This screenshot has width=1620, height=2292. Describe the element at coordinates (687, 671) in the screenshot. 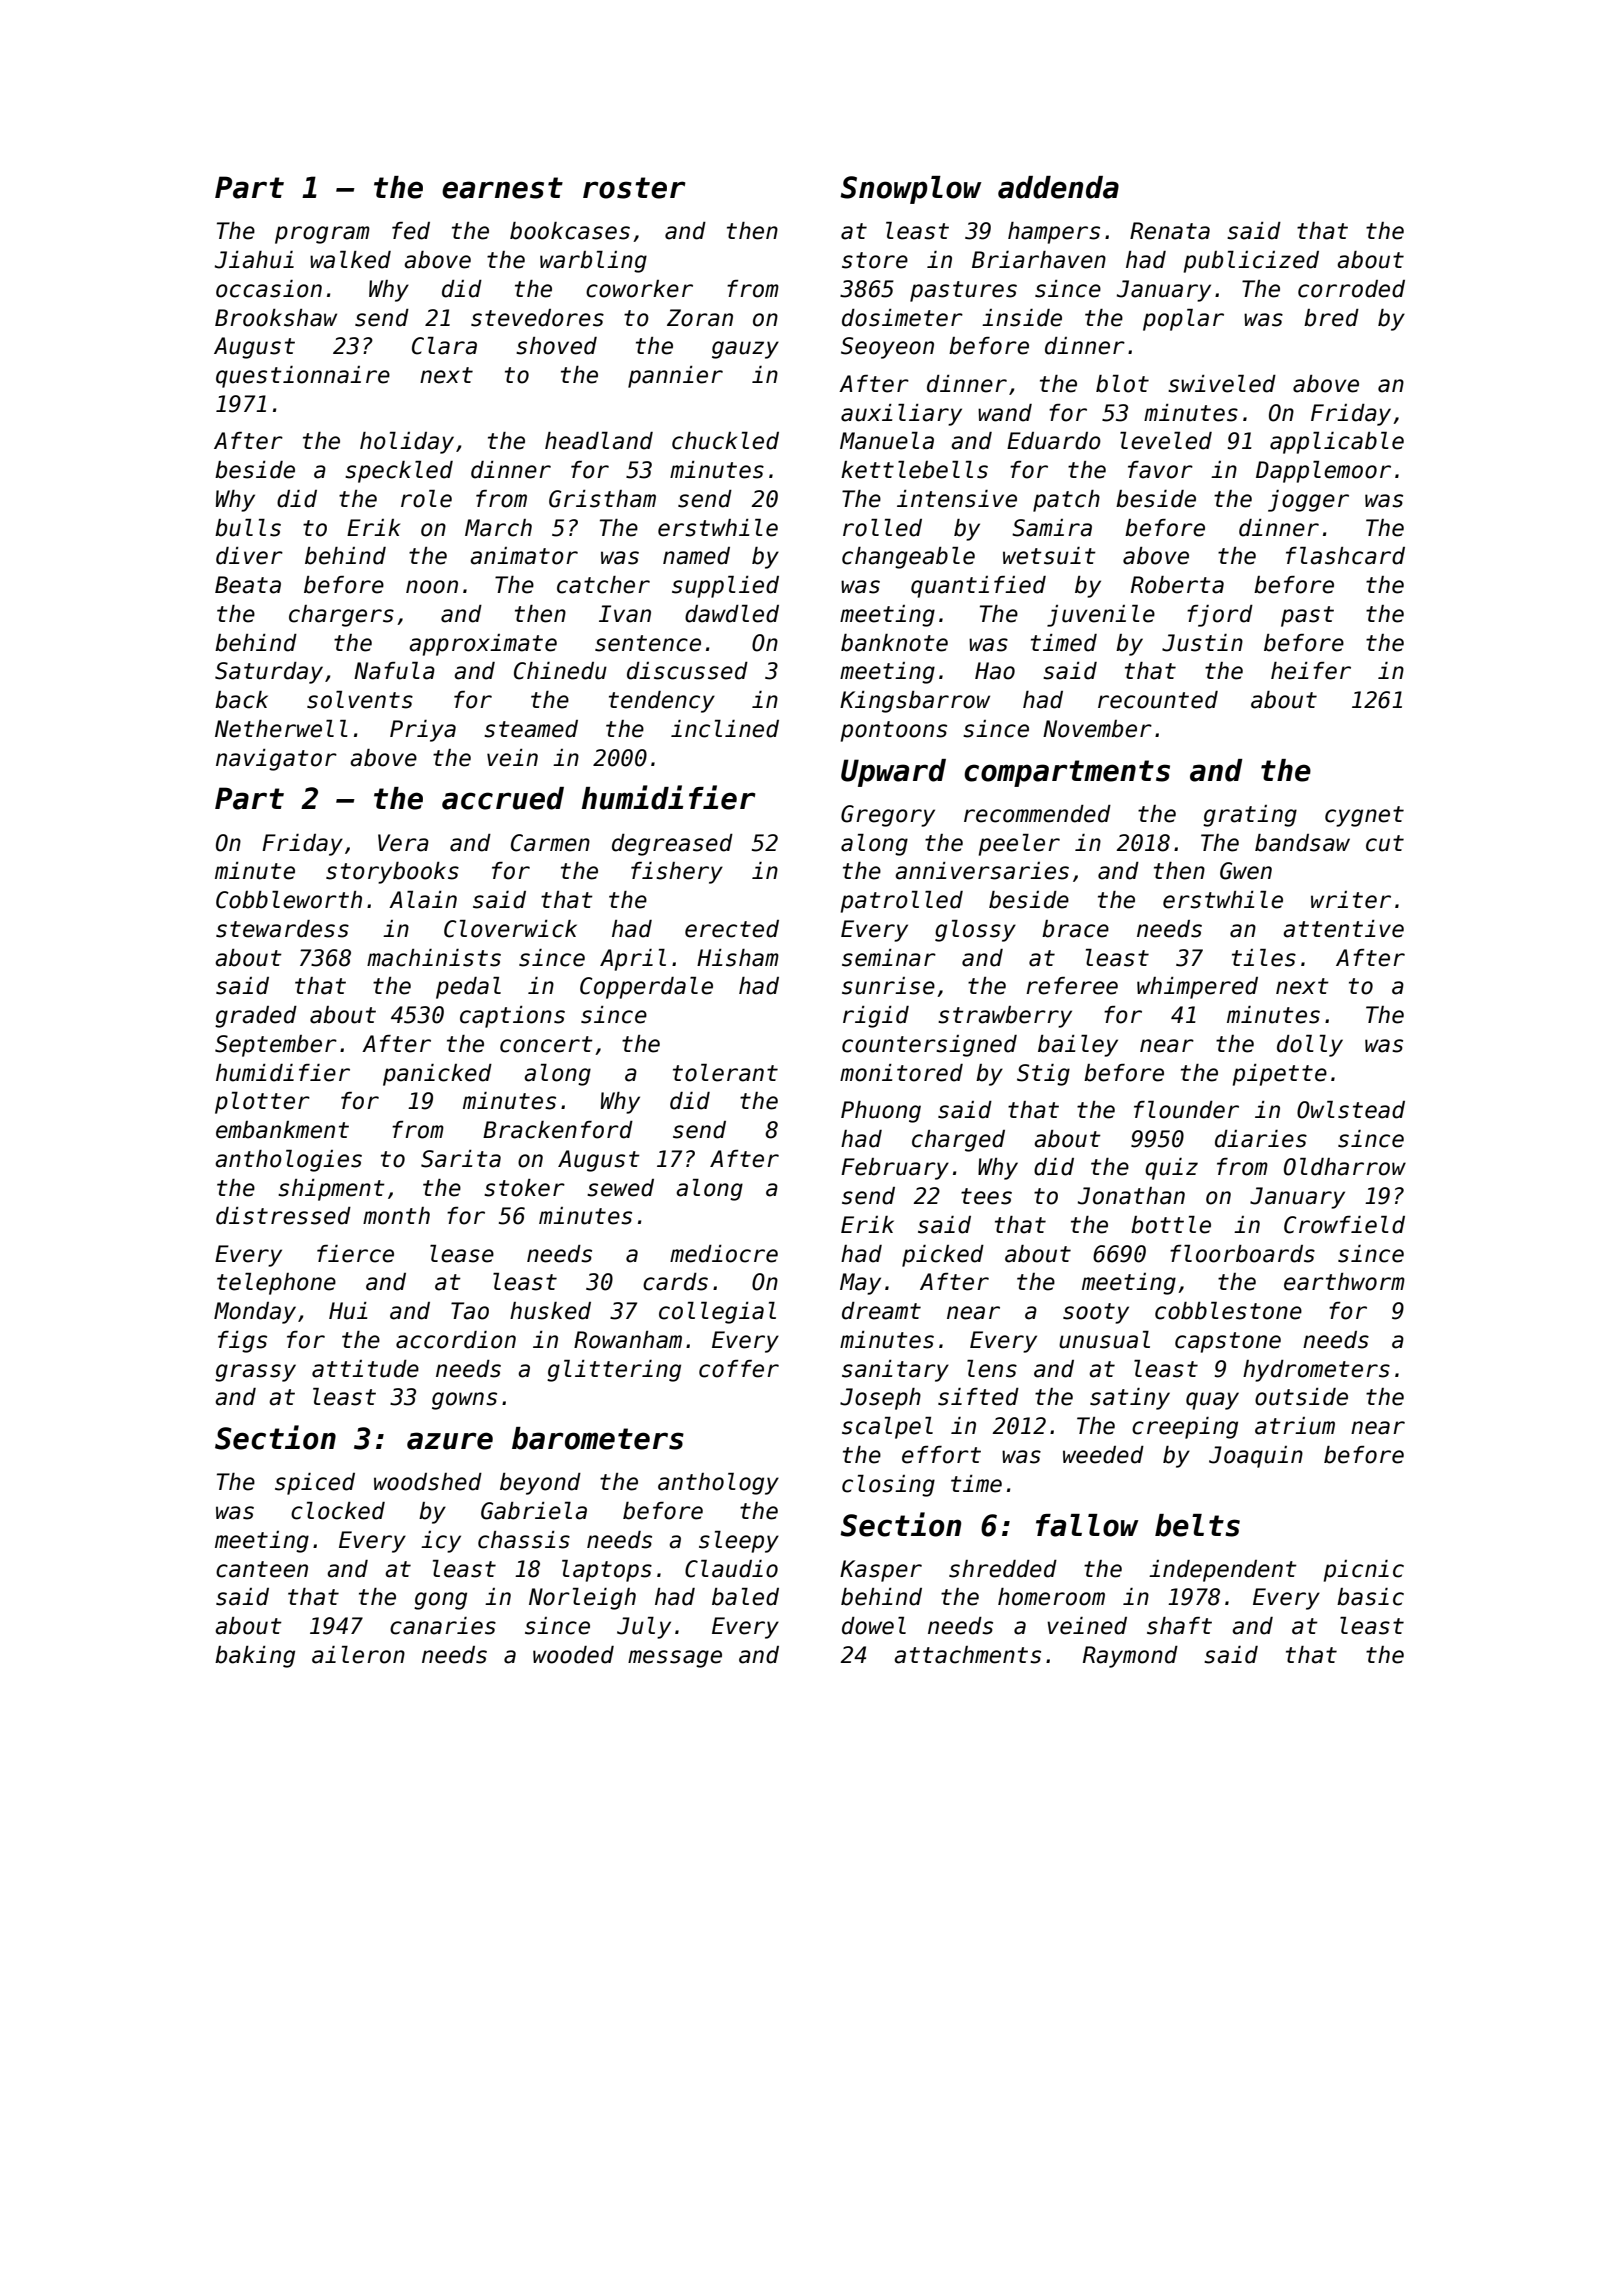

I see `discussed` at that location.
